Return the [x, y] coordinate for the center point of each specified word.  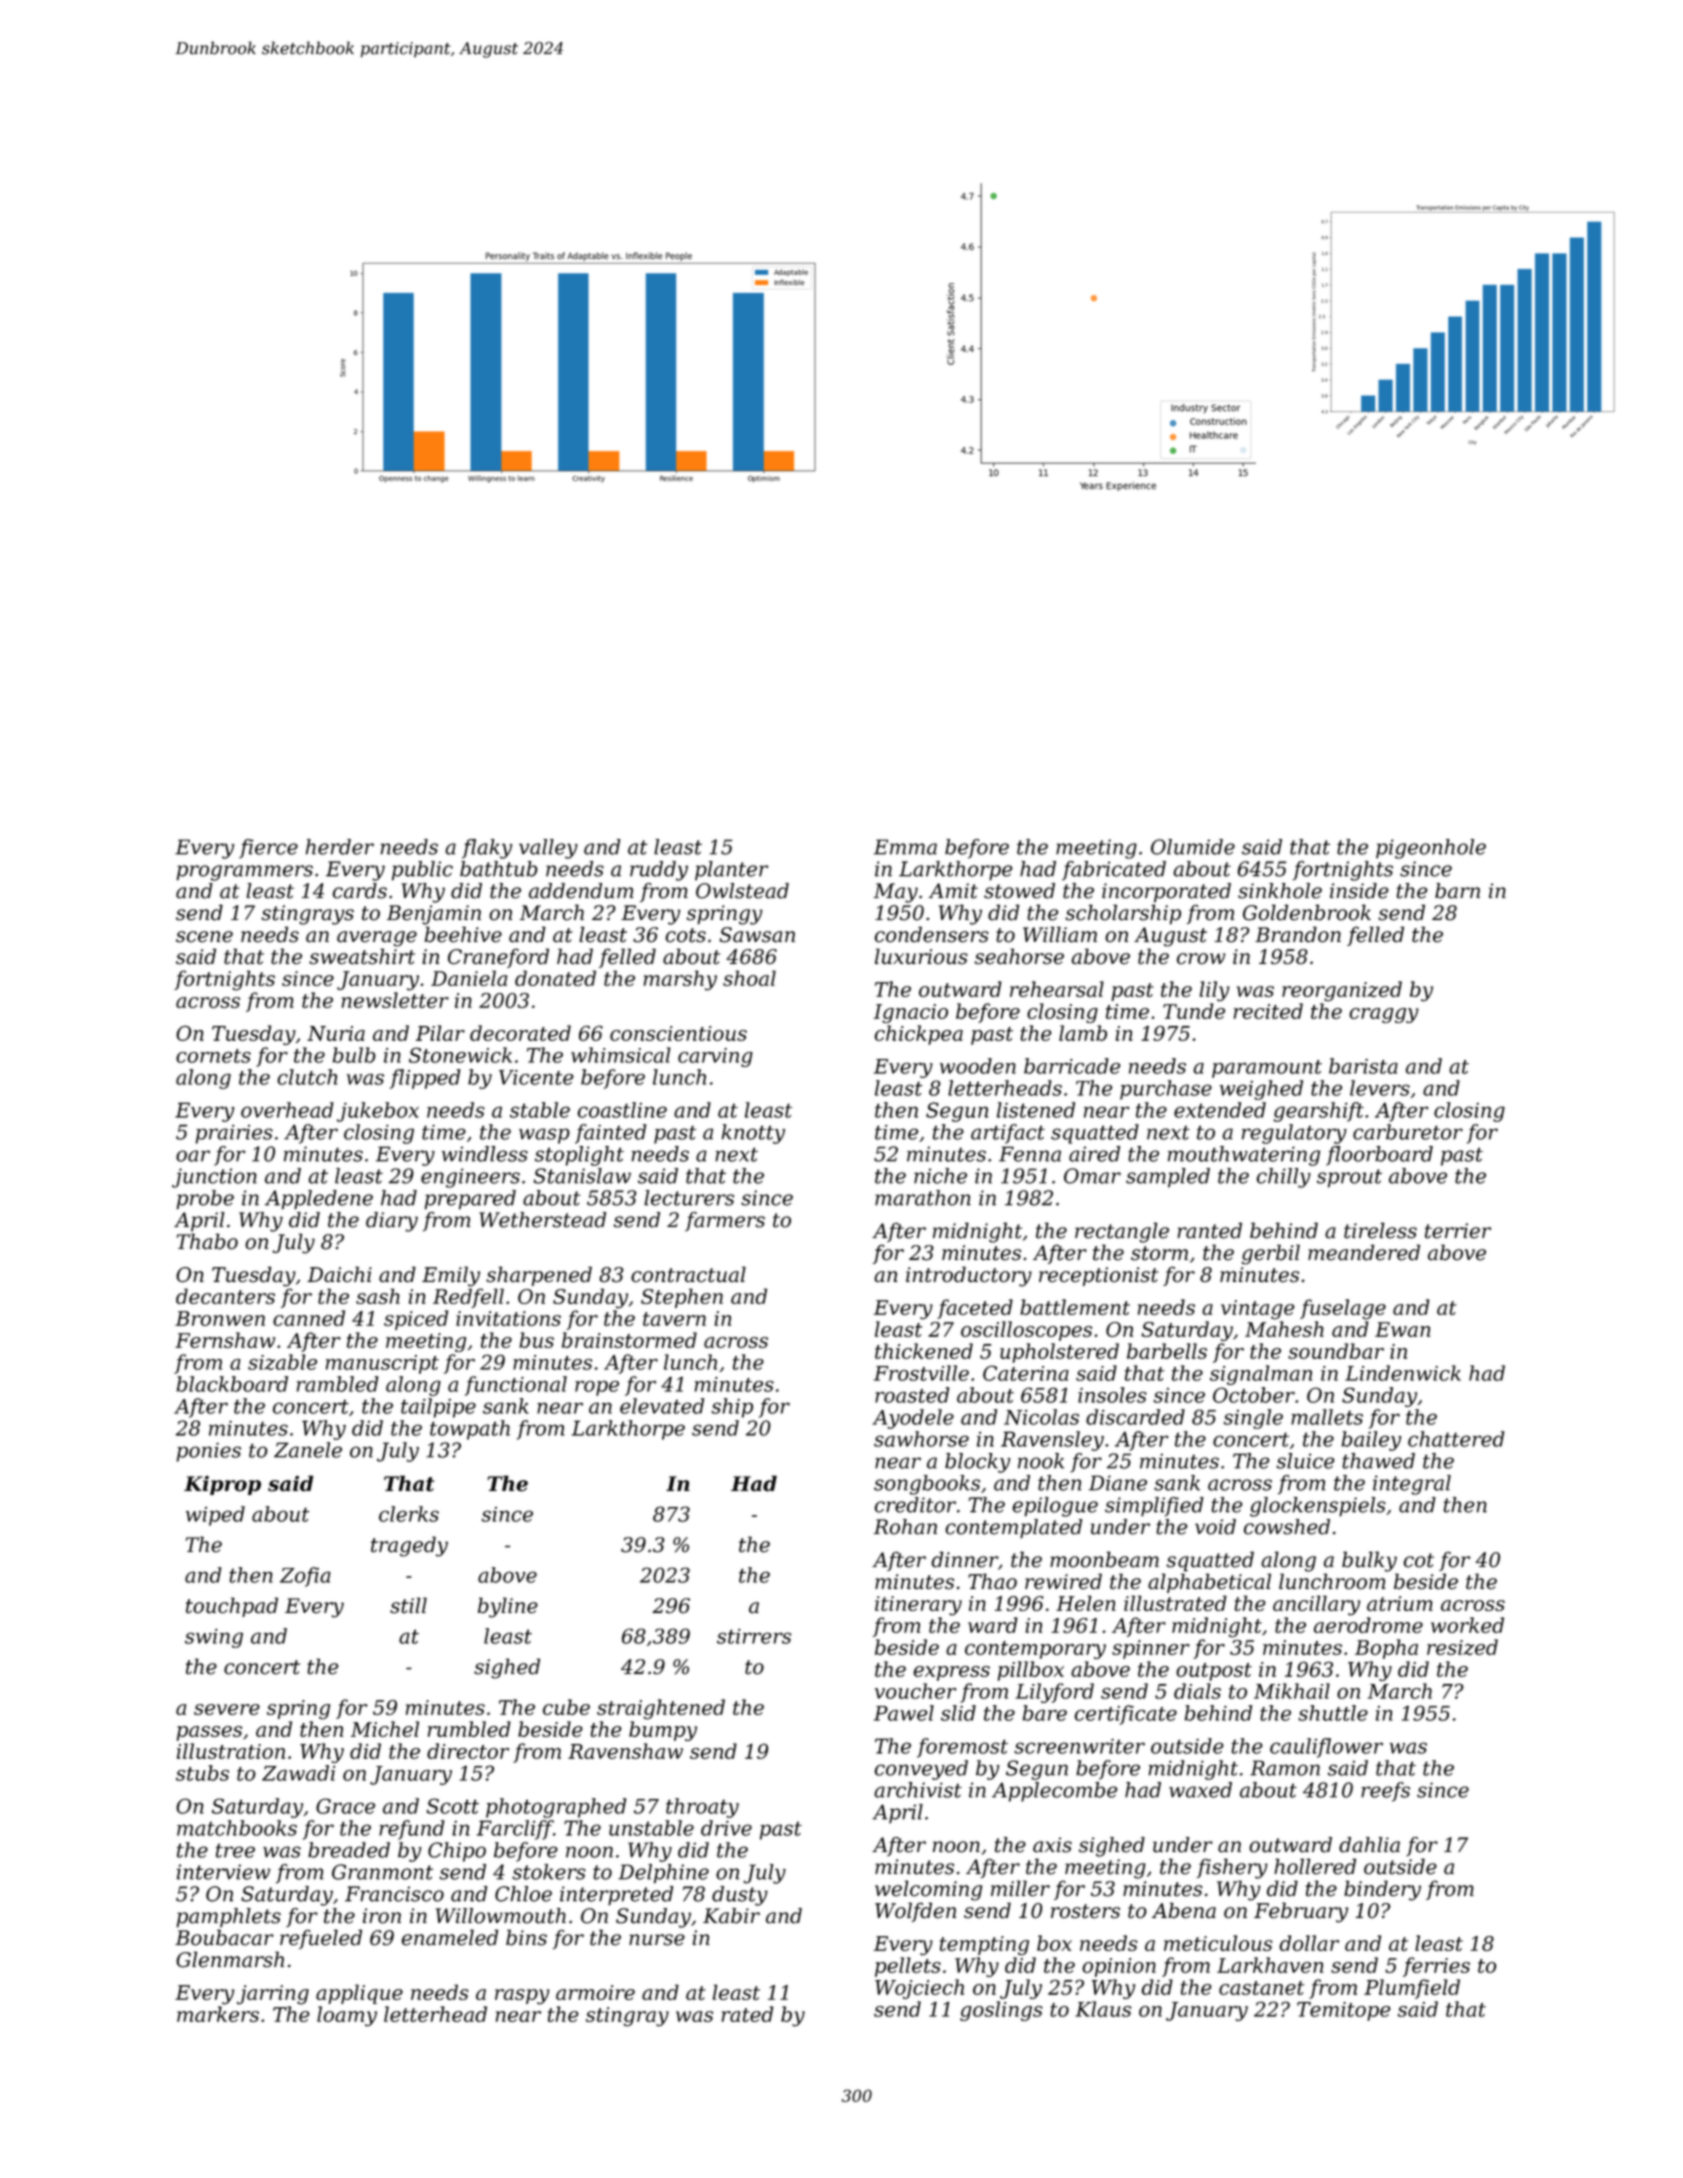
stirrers [754, 1636]
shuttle [1333, 1713]
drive [726, 1828]
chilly [1284, 1178]
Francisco [394, 1894]
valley [548, 849]
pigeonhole [1431, 849]
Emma [905, 847]
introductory [969, 1276]
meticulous [1218, 1943]
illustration [231, 1751]
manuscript [382, 1364]
